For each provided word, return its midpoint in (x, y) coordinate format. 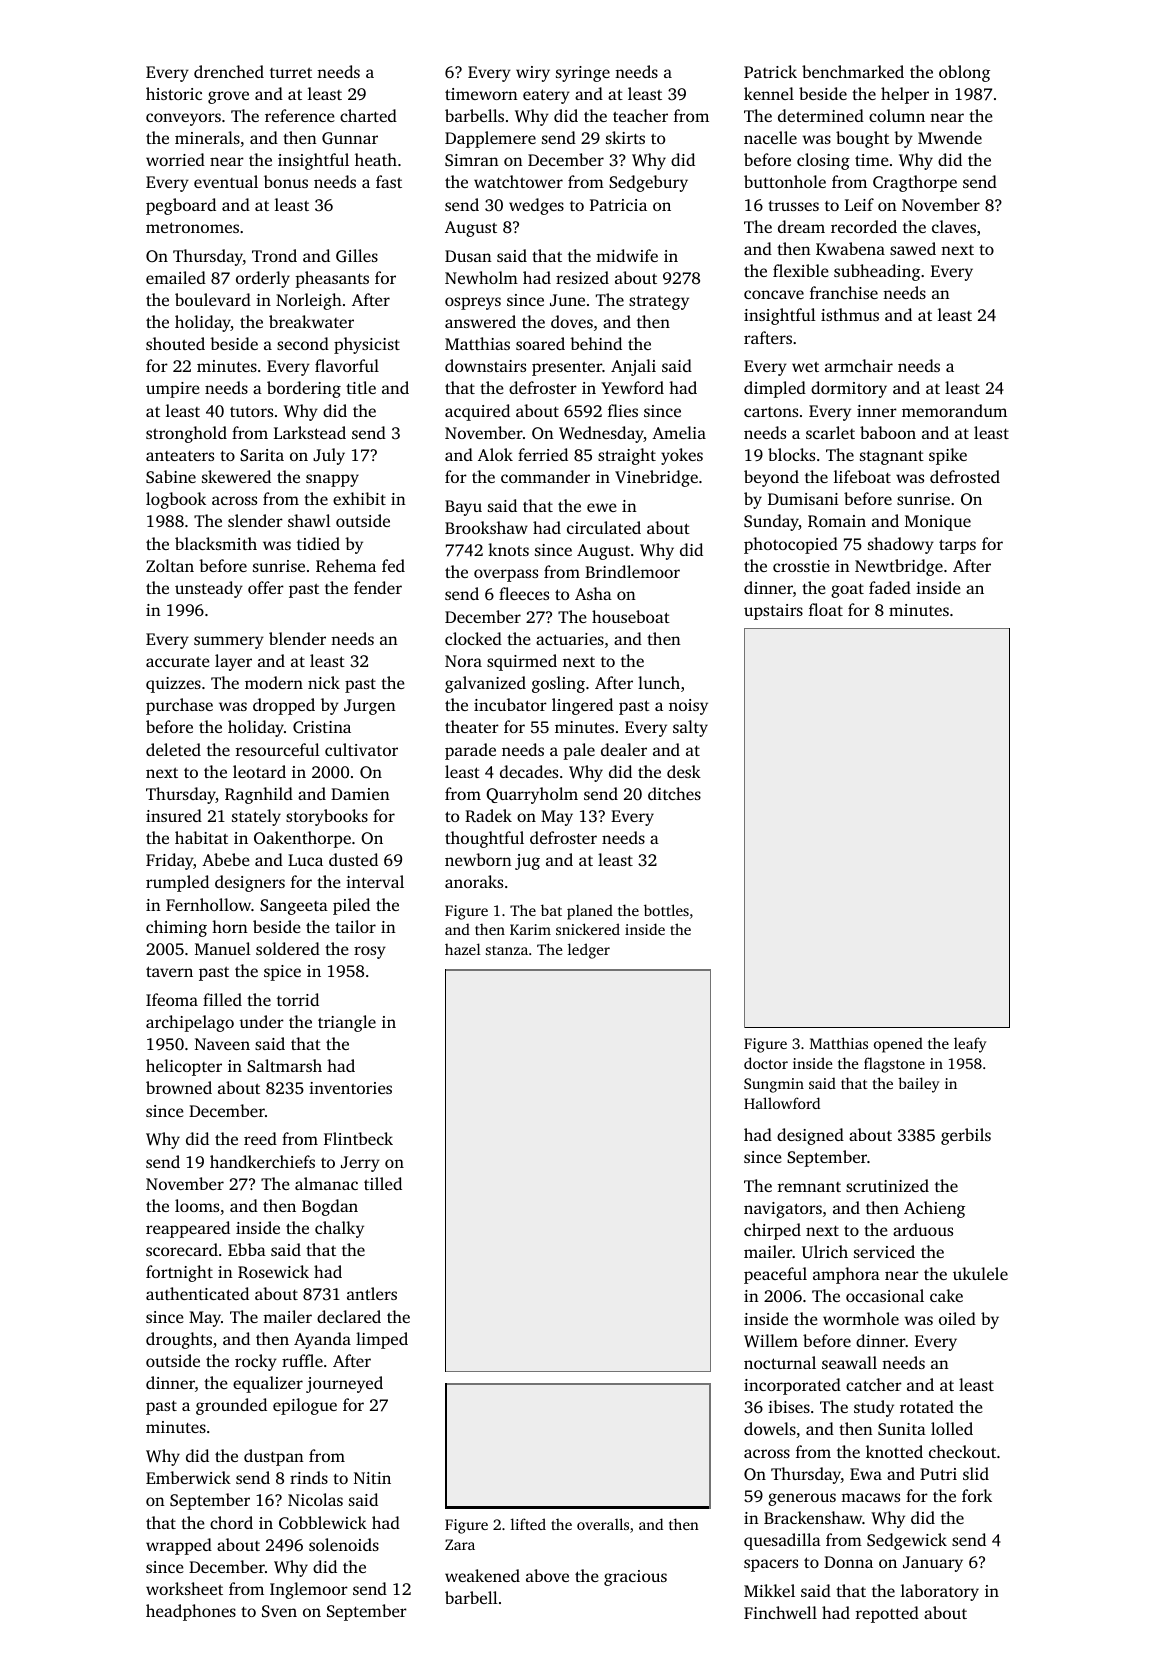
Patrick (770, 71)
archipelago (190, 1023)
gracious (635, 1578)
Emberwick (188, 1477)
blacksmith (216, 543)
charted (368, 115)
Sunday (771, 522)
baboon (888, 432)
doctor (766, 1063)
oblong (964, 73)
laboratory (940, 1592)
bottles (666, 910)
